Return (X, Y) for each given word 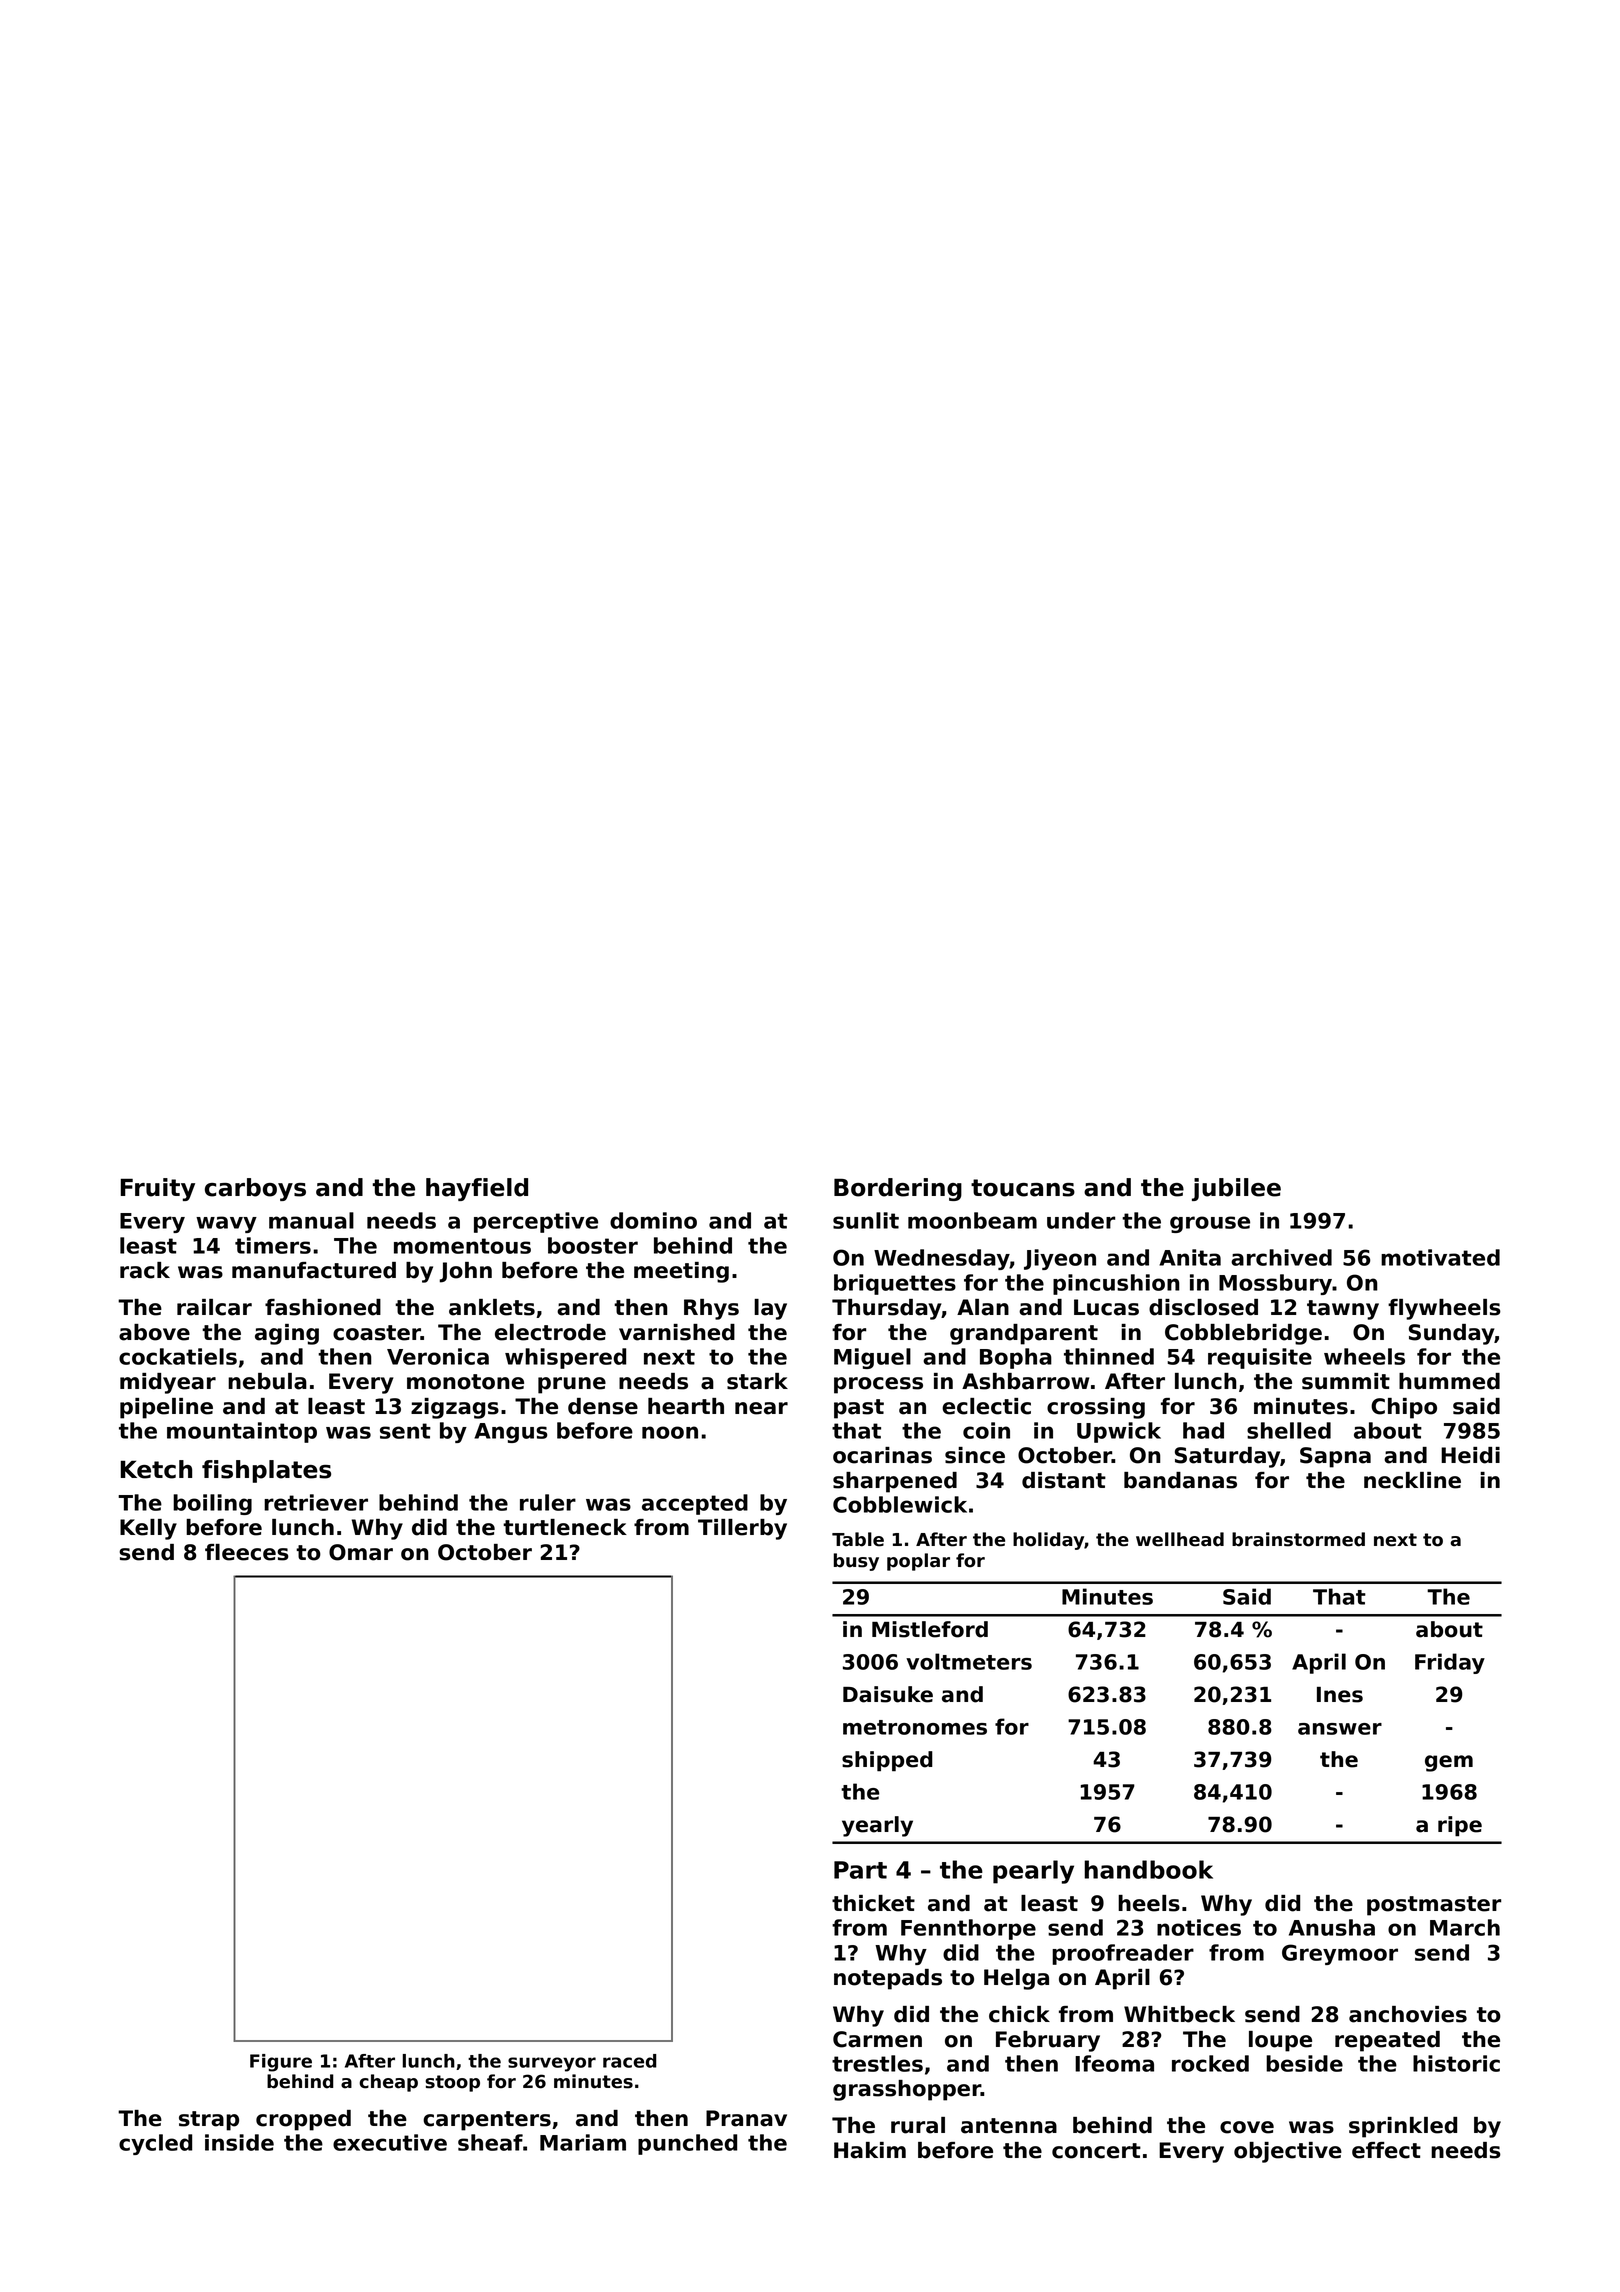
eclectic (986, 1406)
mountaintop (242, 1432)
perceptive (536, 1222)
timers (273, 1245)
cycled (155, 2144)
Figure (281, 2063)
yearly (877, 1826)
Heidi (1470, 1455)
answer (1340, 1729)
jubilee (1236, 1189)
